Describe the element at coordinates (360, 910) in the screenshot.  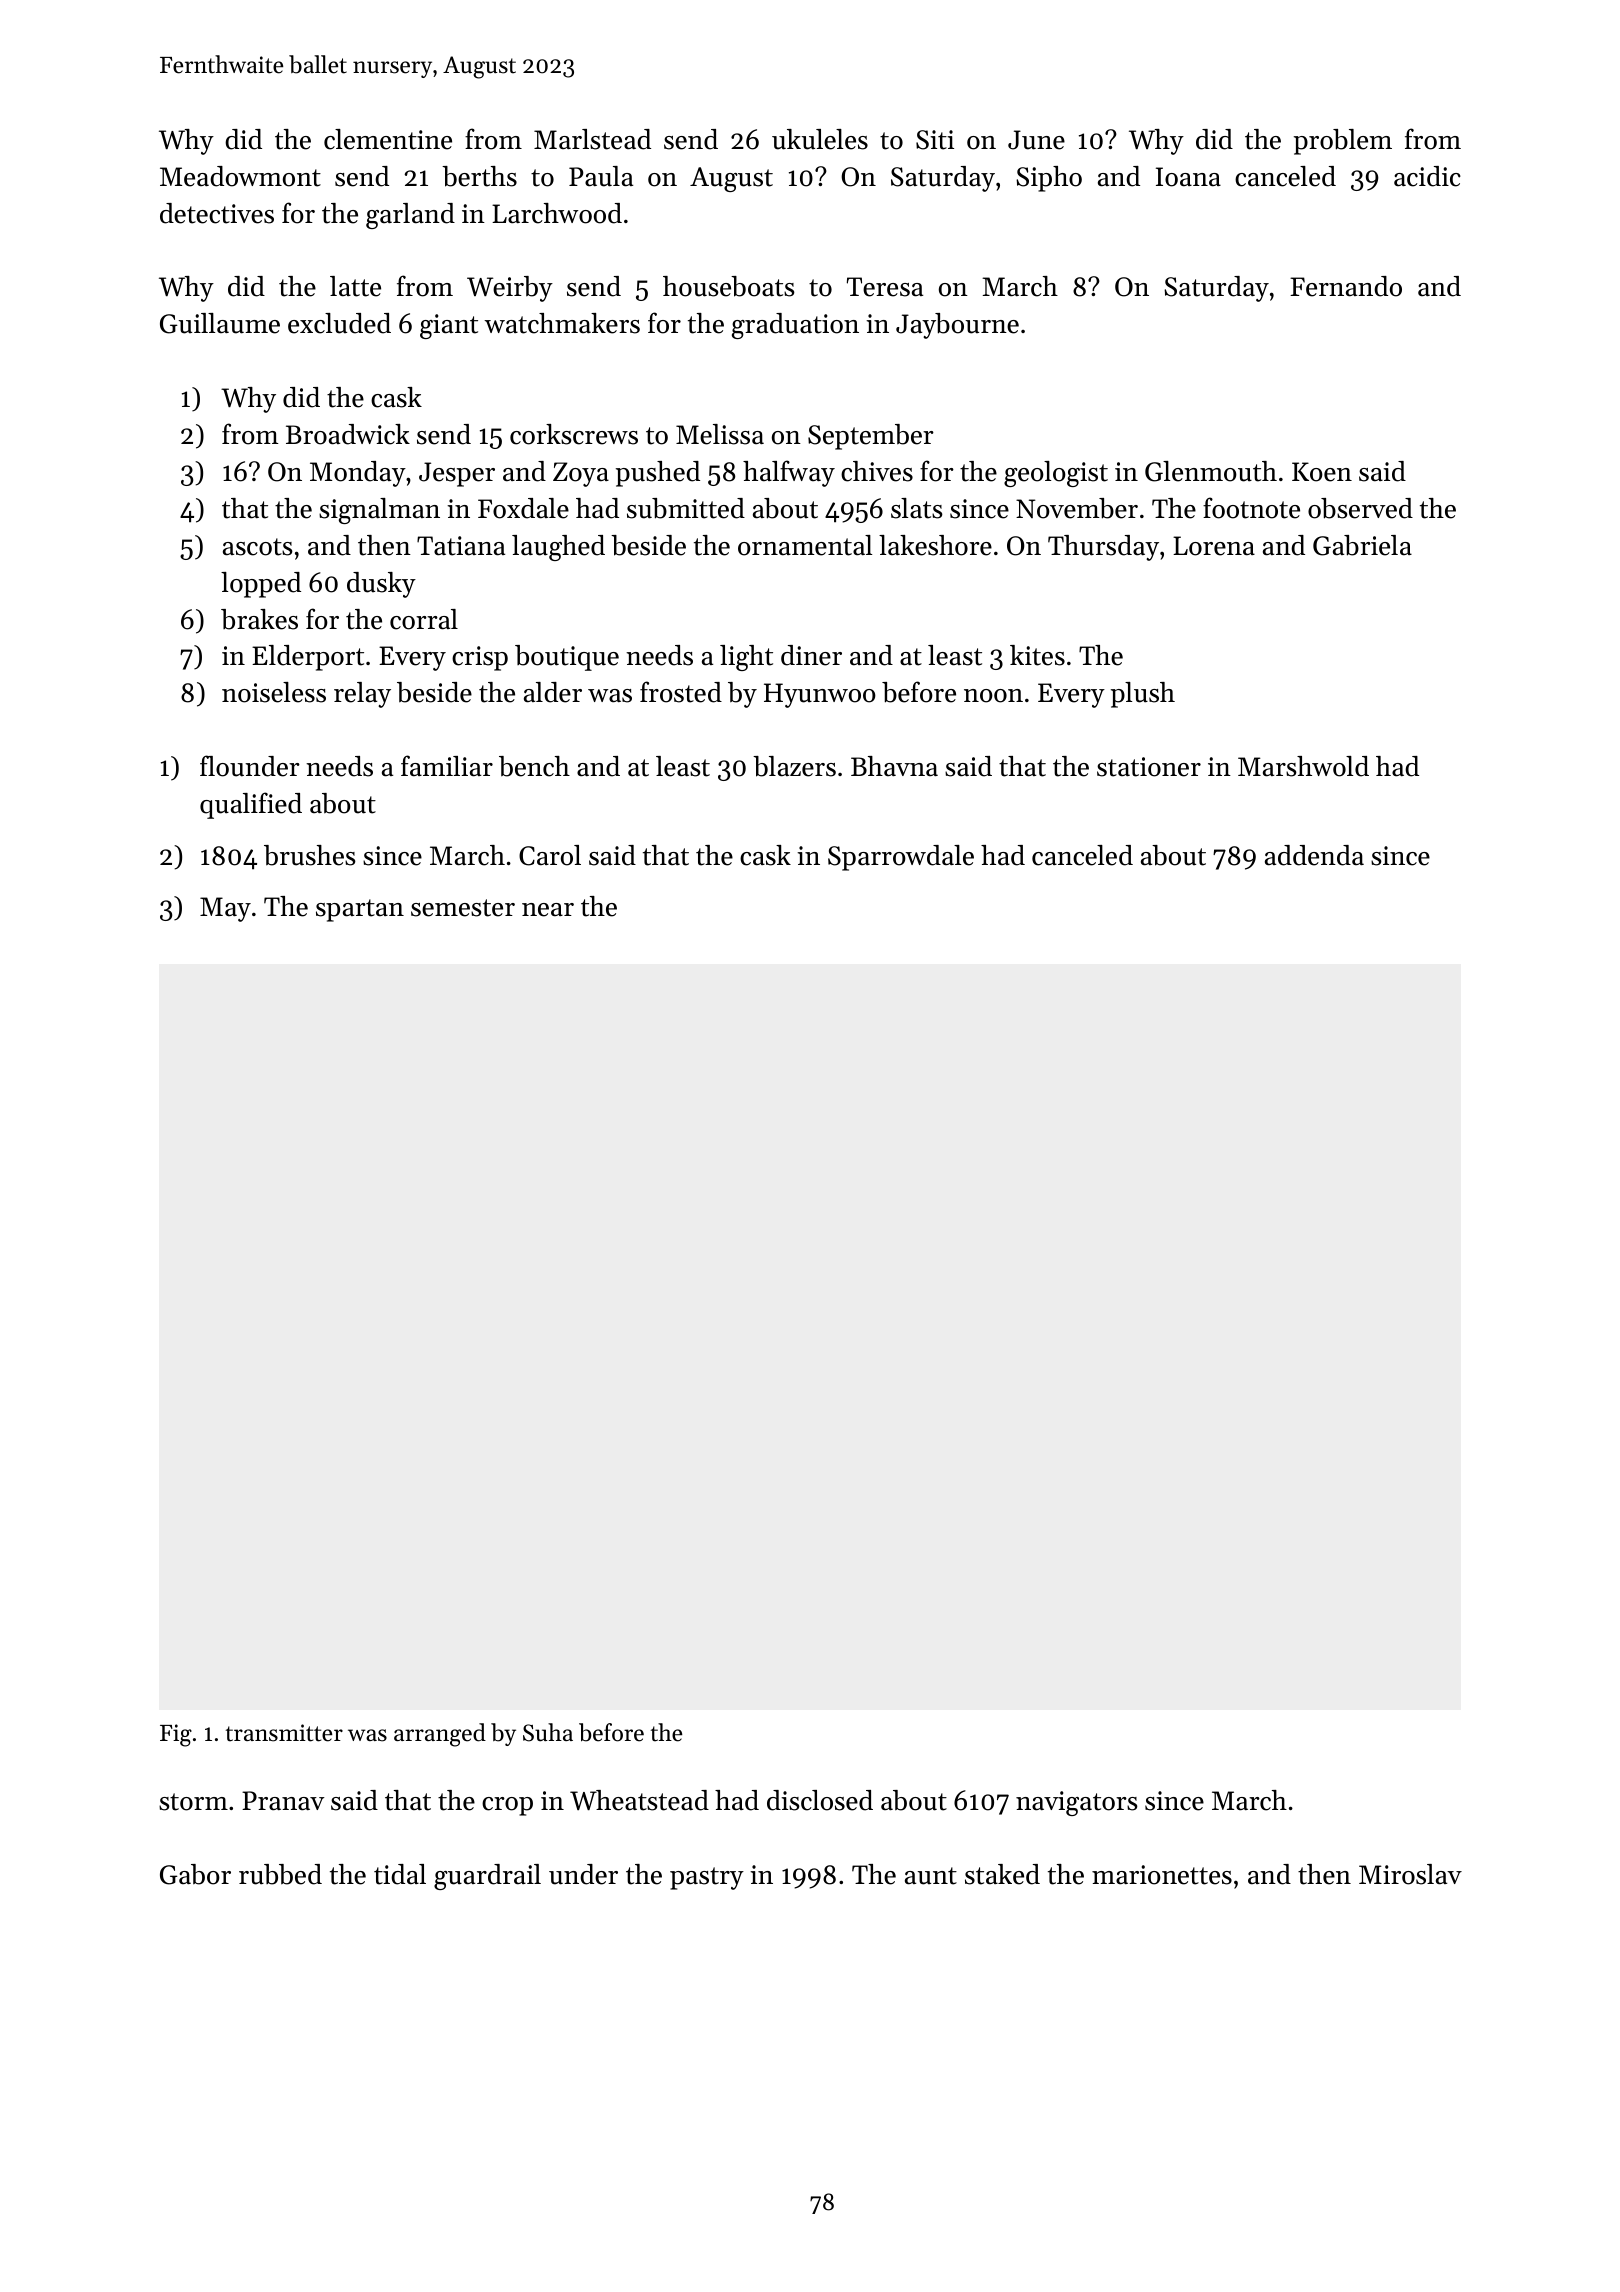
I see `spartan` at that location.
